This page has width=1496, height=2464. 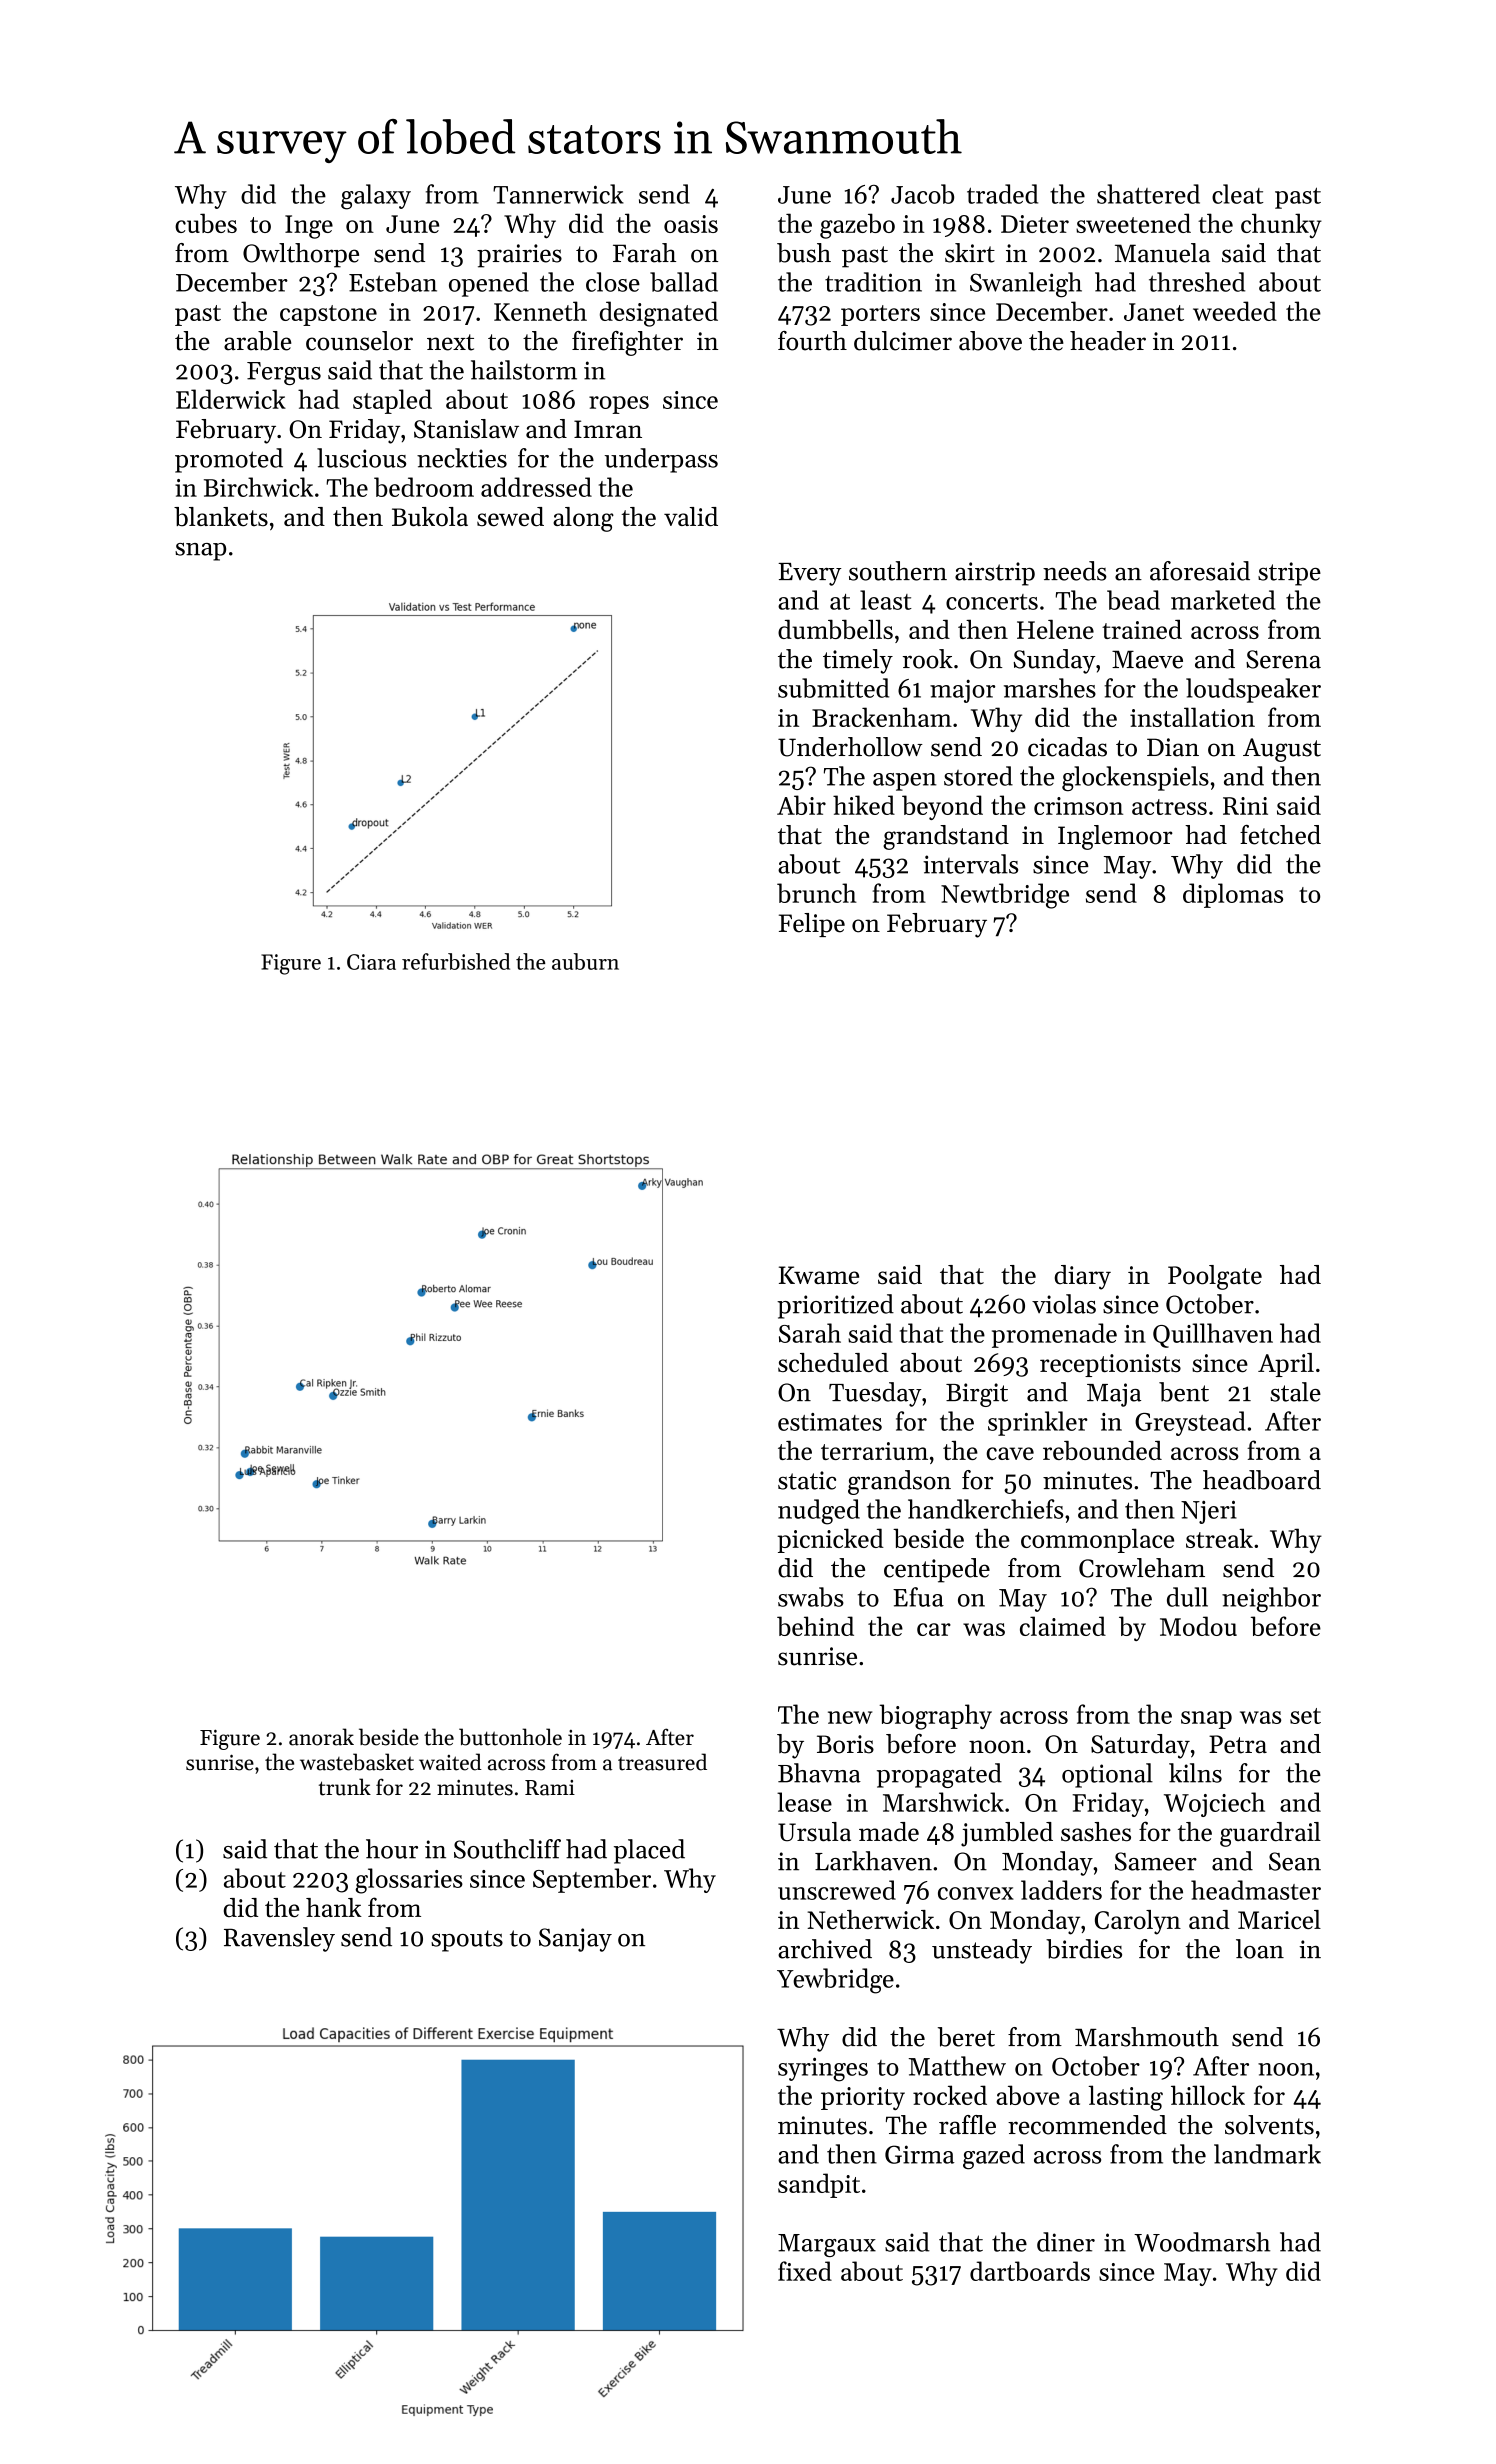 What do you see at coordinates (1198, 1626) in the page?
I see `Modou` at bounding box center [1198, 1626].
